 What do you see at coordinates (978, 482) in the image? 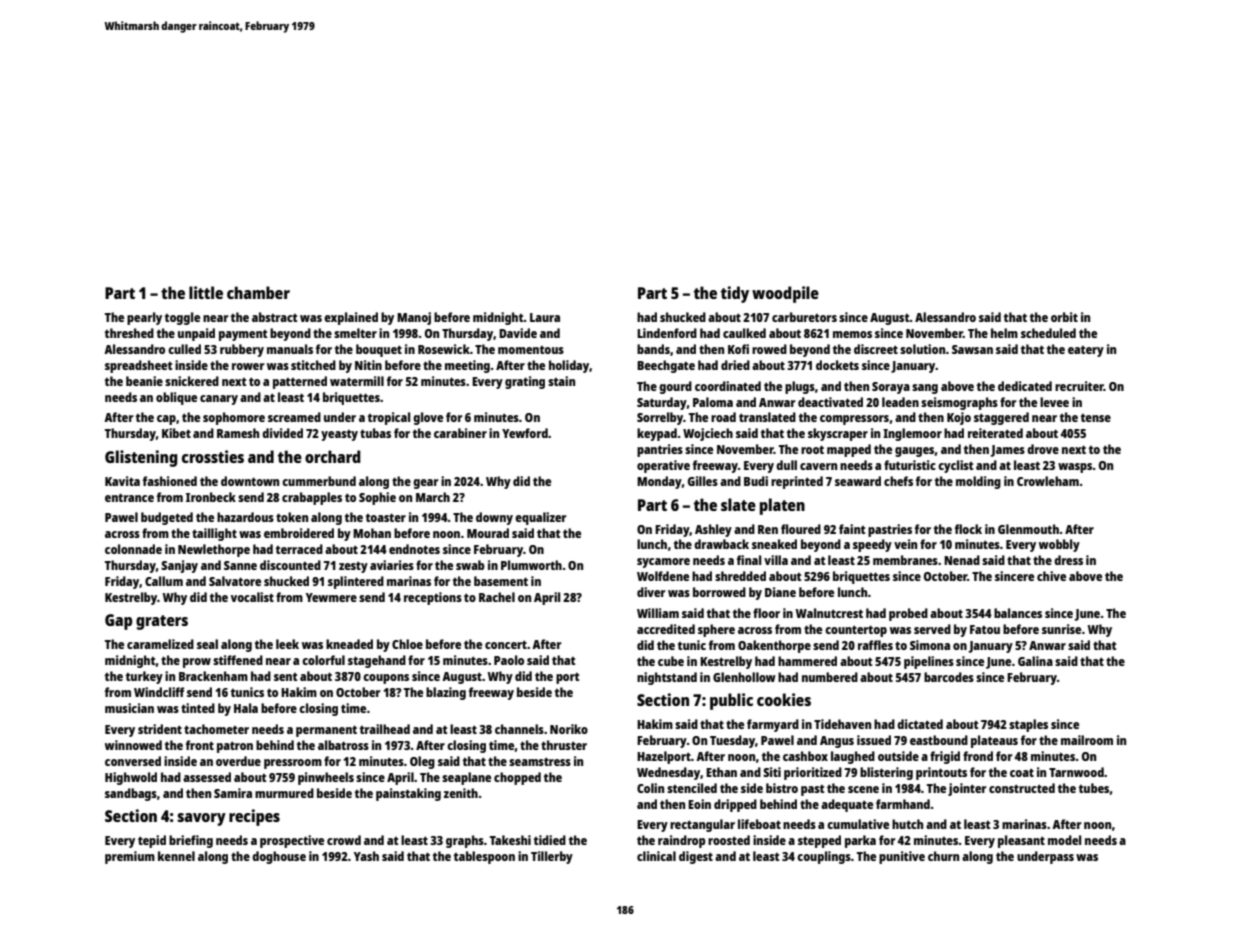
I see `molding` at bounding box center [978, 482].
